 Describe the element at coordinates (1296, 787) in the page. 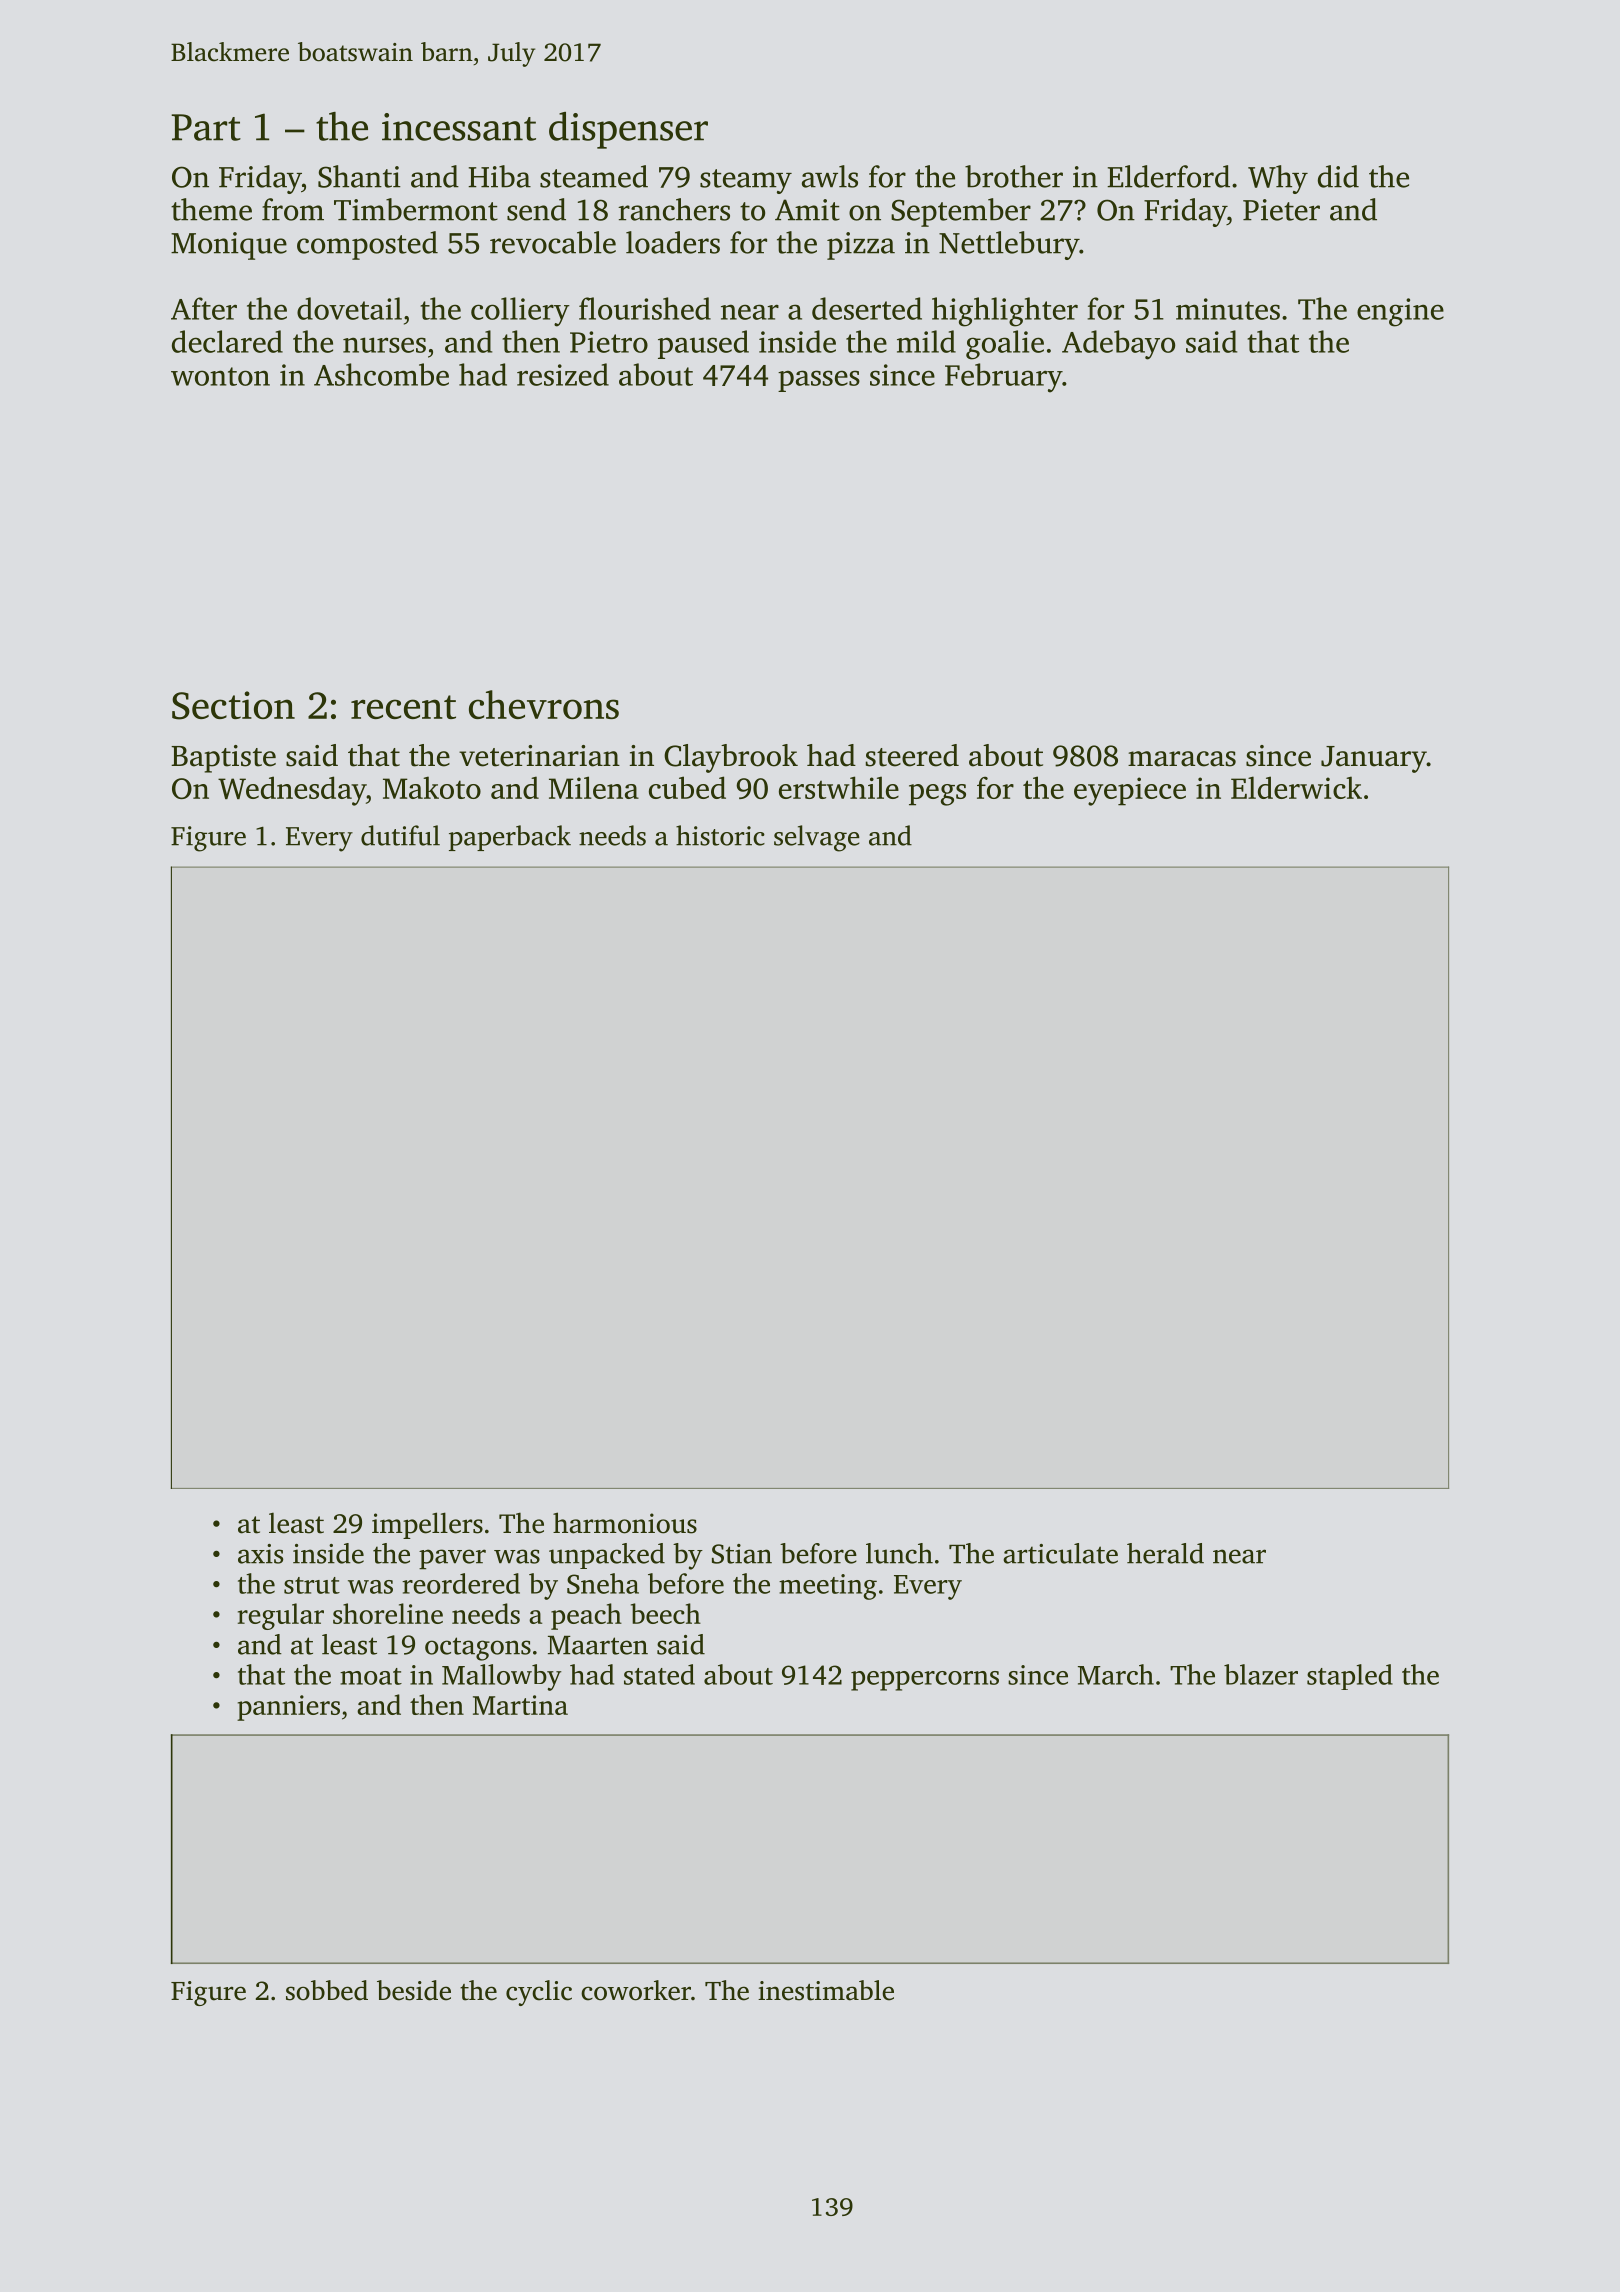

I see `Elderwick` at that location.
